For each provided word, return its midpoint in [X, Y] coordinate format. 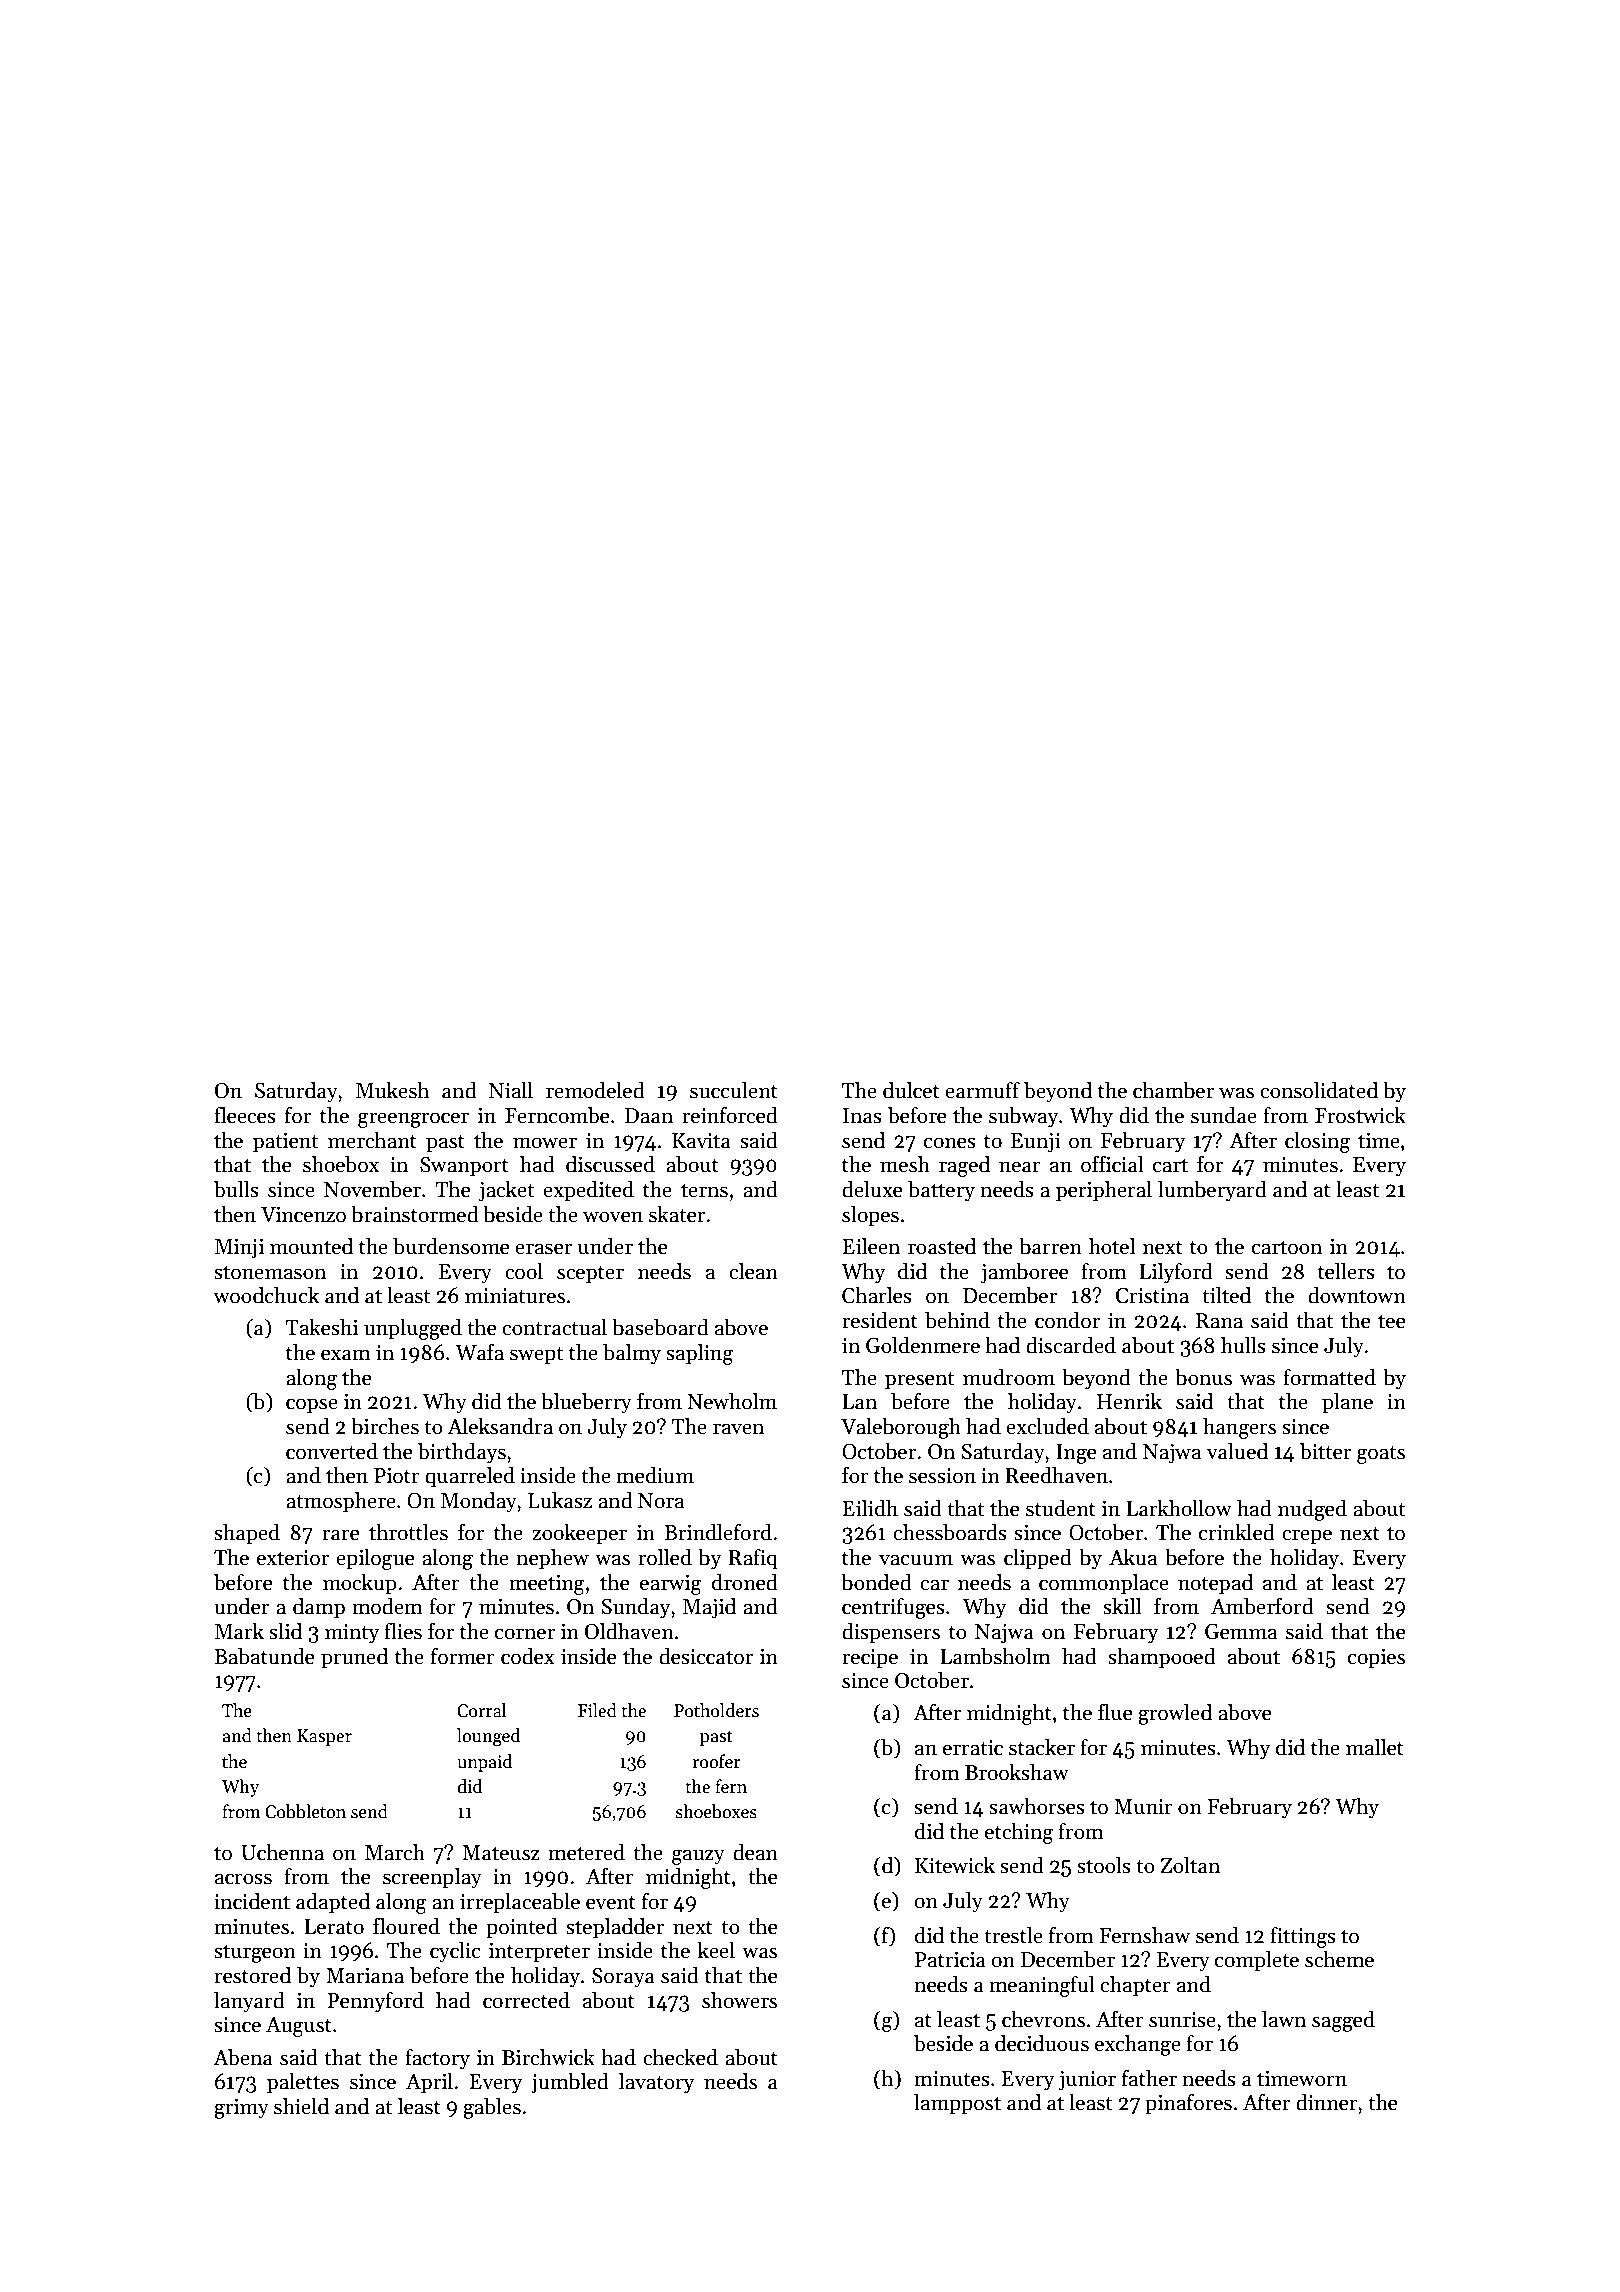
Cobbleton [305, 1811]
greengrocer [413, 1120]
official [1112, 1164]
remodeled [595, 1090]
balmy [632, 1354]
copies [1376, 1659]
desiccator [706, 1656]
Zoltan [1190, 1865]
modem [387, 1606]
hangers [1239, 1428]
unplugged [413, 1329]
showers [739, 2000]
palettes [303, 2083]
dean [755, 1852]
